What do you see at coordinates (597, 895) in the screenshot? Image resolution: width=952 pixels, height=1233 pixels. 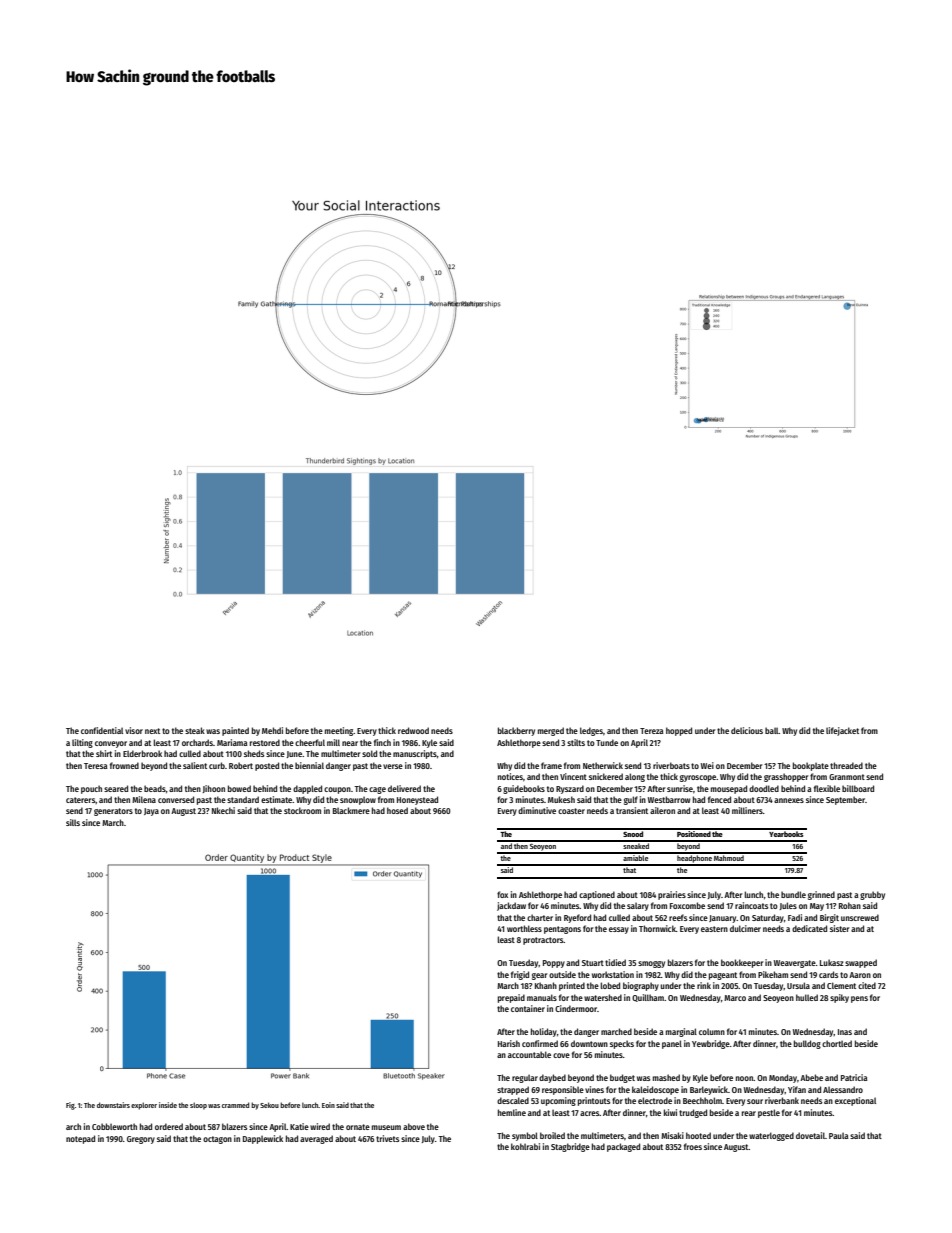 I see `captioned` at bounding box center [597, 895].
